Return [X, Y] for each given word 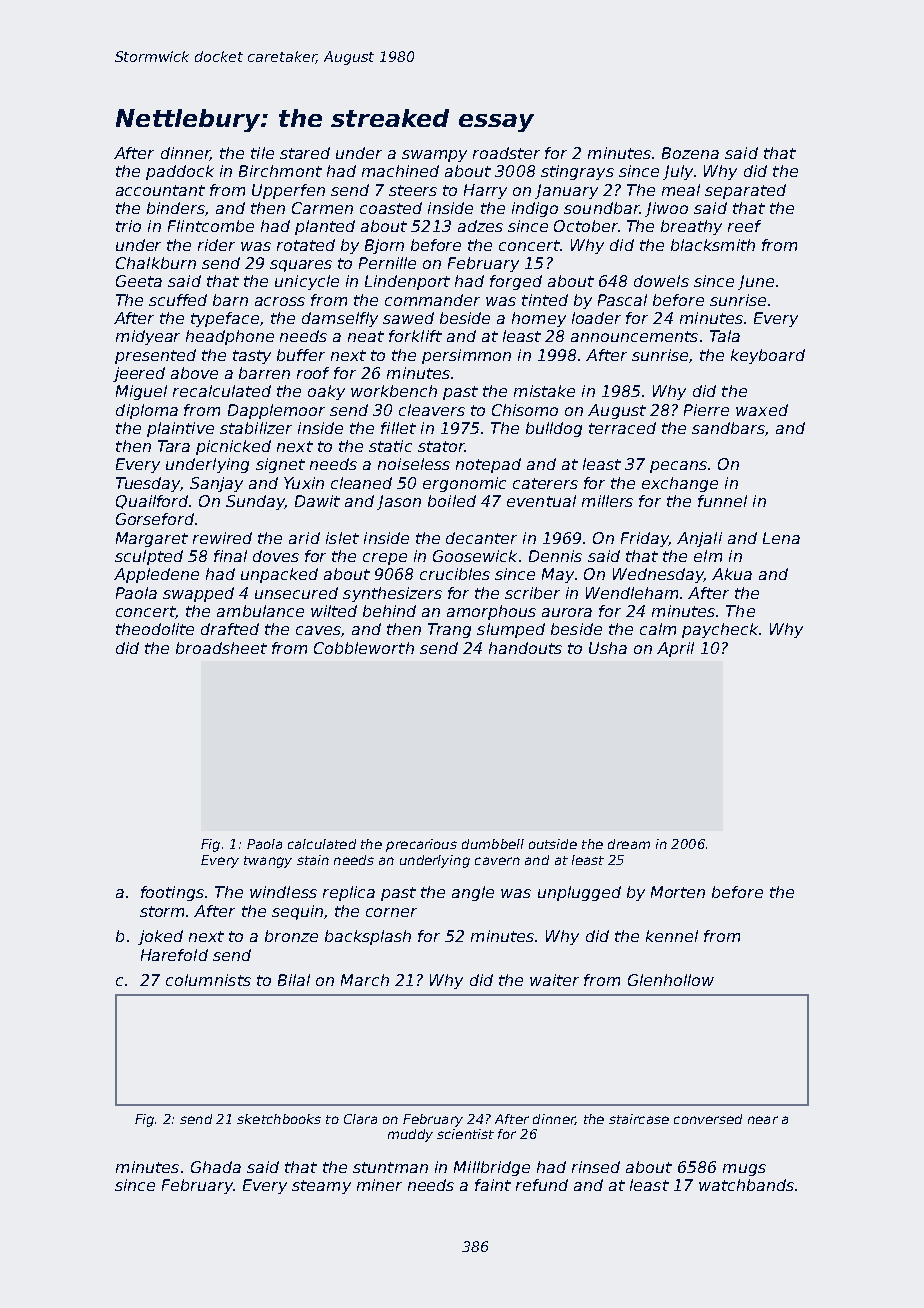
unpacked [279, 575]
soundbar [601, 208]
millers [607, 501]
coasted [391, 208]
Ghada [216, 1167]
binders [176, 209]
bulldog [554, 429]
